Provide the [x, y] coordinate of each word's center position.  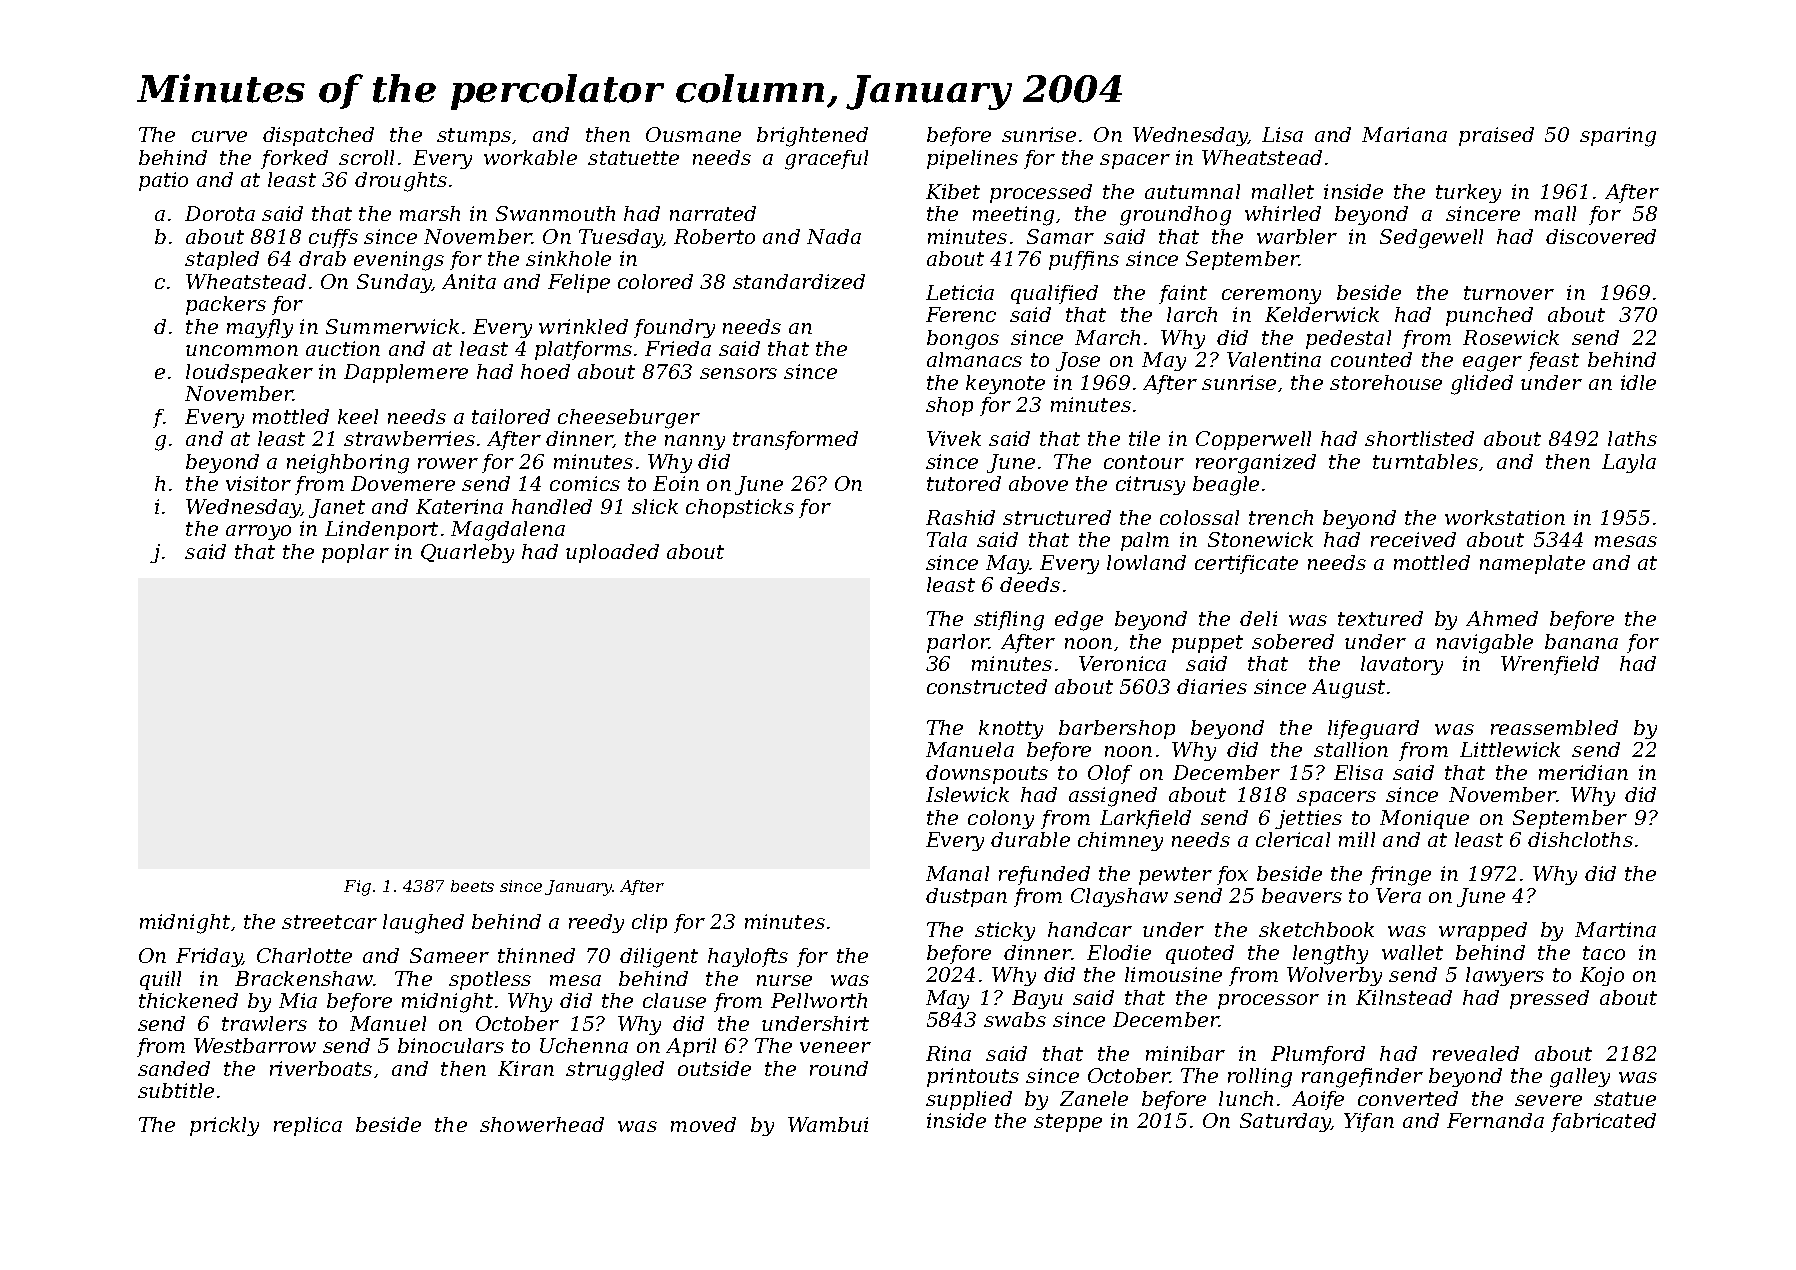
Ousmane [693, 134]
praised [1496, 136]
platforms [583, 350]
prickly [224, 1126]
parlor [958, 643]
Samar [1060, 236]
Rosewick [1511, 337]
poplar [355, 553]
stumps [474, 137]
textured [1380, 618]
